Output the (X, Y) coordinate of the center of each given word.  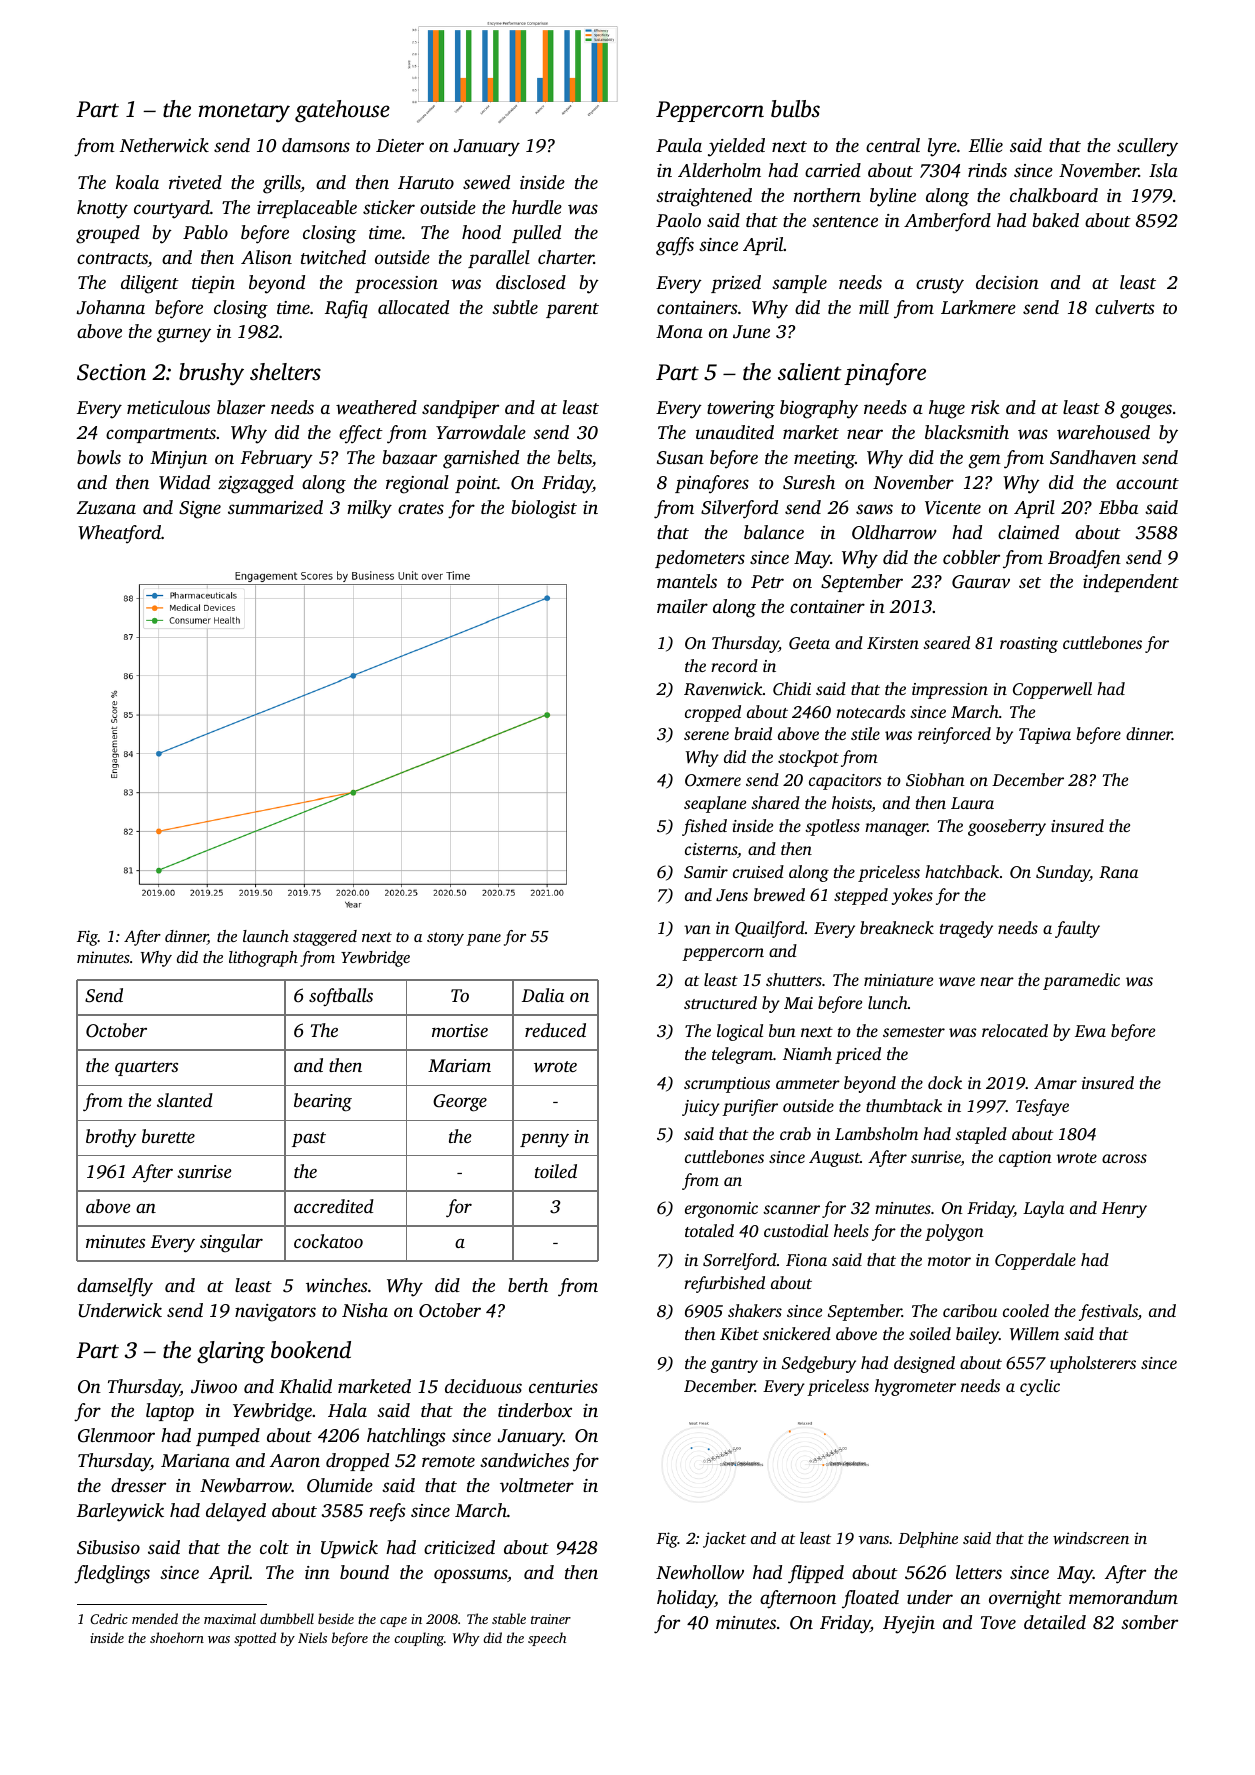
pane (484, 940)
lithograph (263, 959)
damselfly (115, 1287)
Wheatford (119, 534)
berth (528, 1285)
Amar (1055, 1083)
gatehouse (342, 111)
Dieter (400, 145)
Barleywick (120, 1512)
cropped (713, 713)
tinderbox (535, 1410)
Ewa (1090, 1031)
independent (1131, 583)
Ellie (986, 145)
